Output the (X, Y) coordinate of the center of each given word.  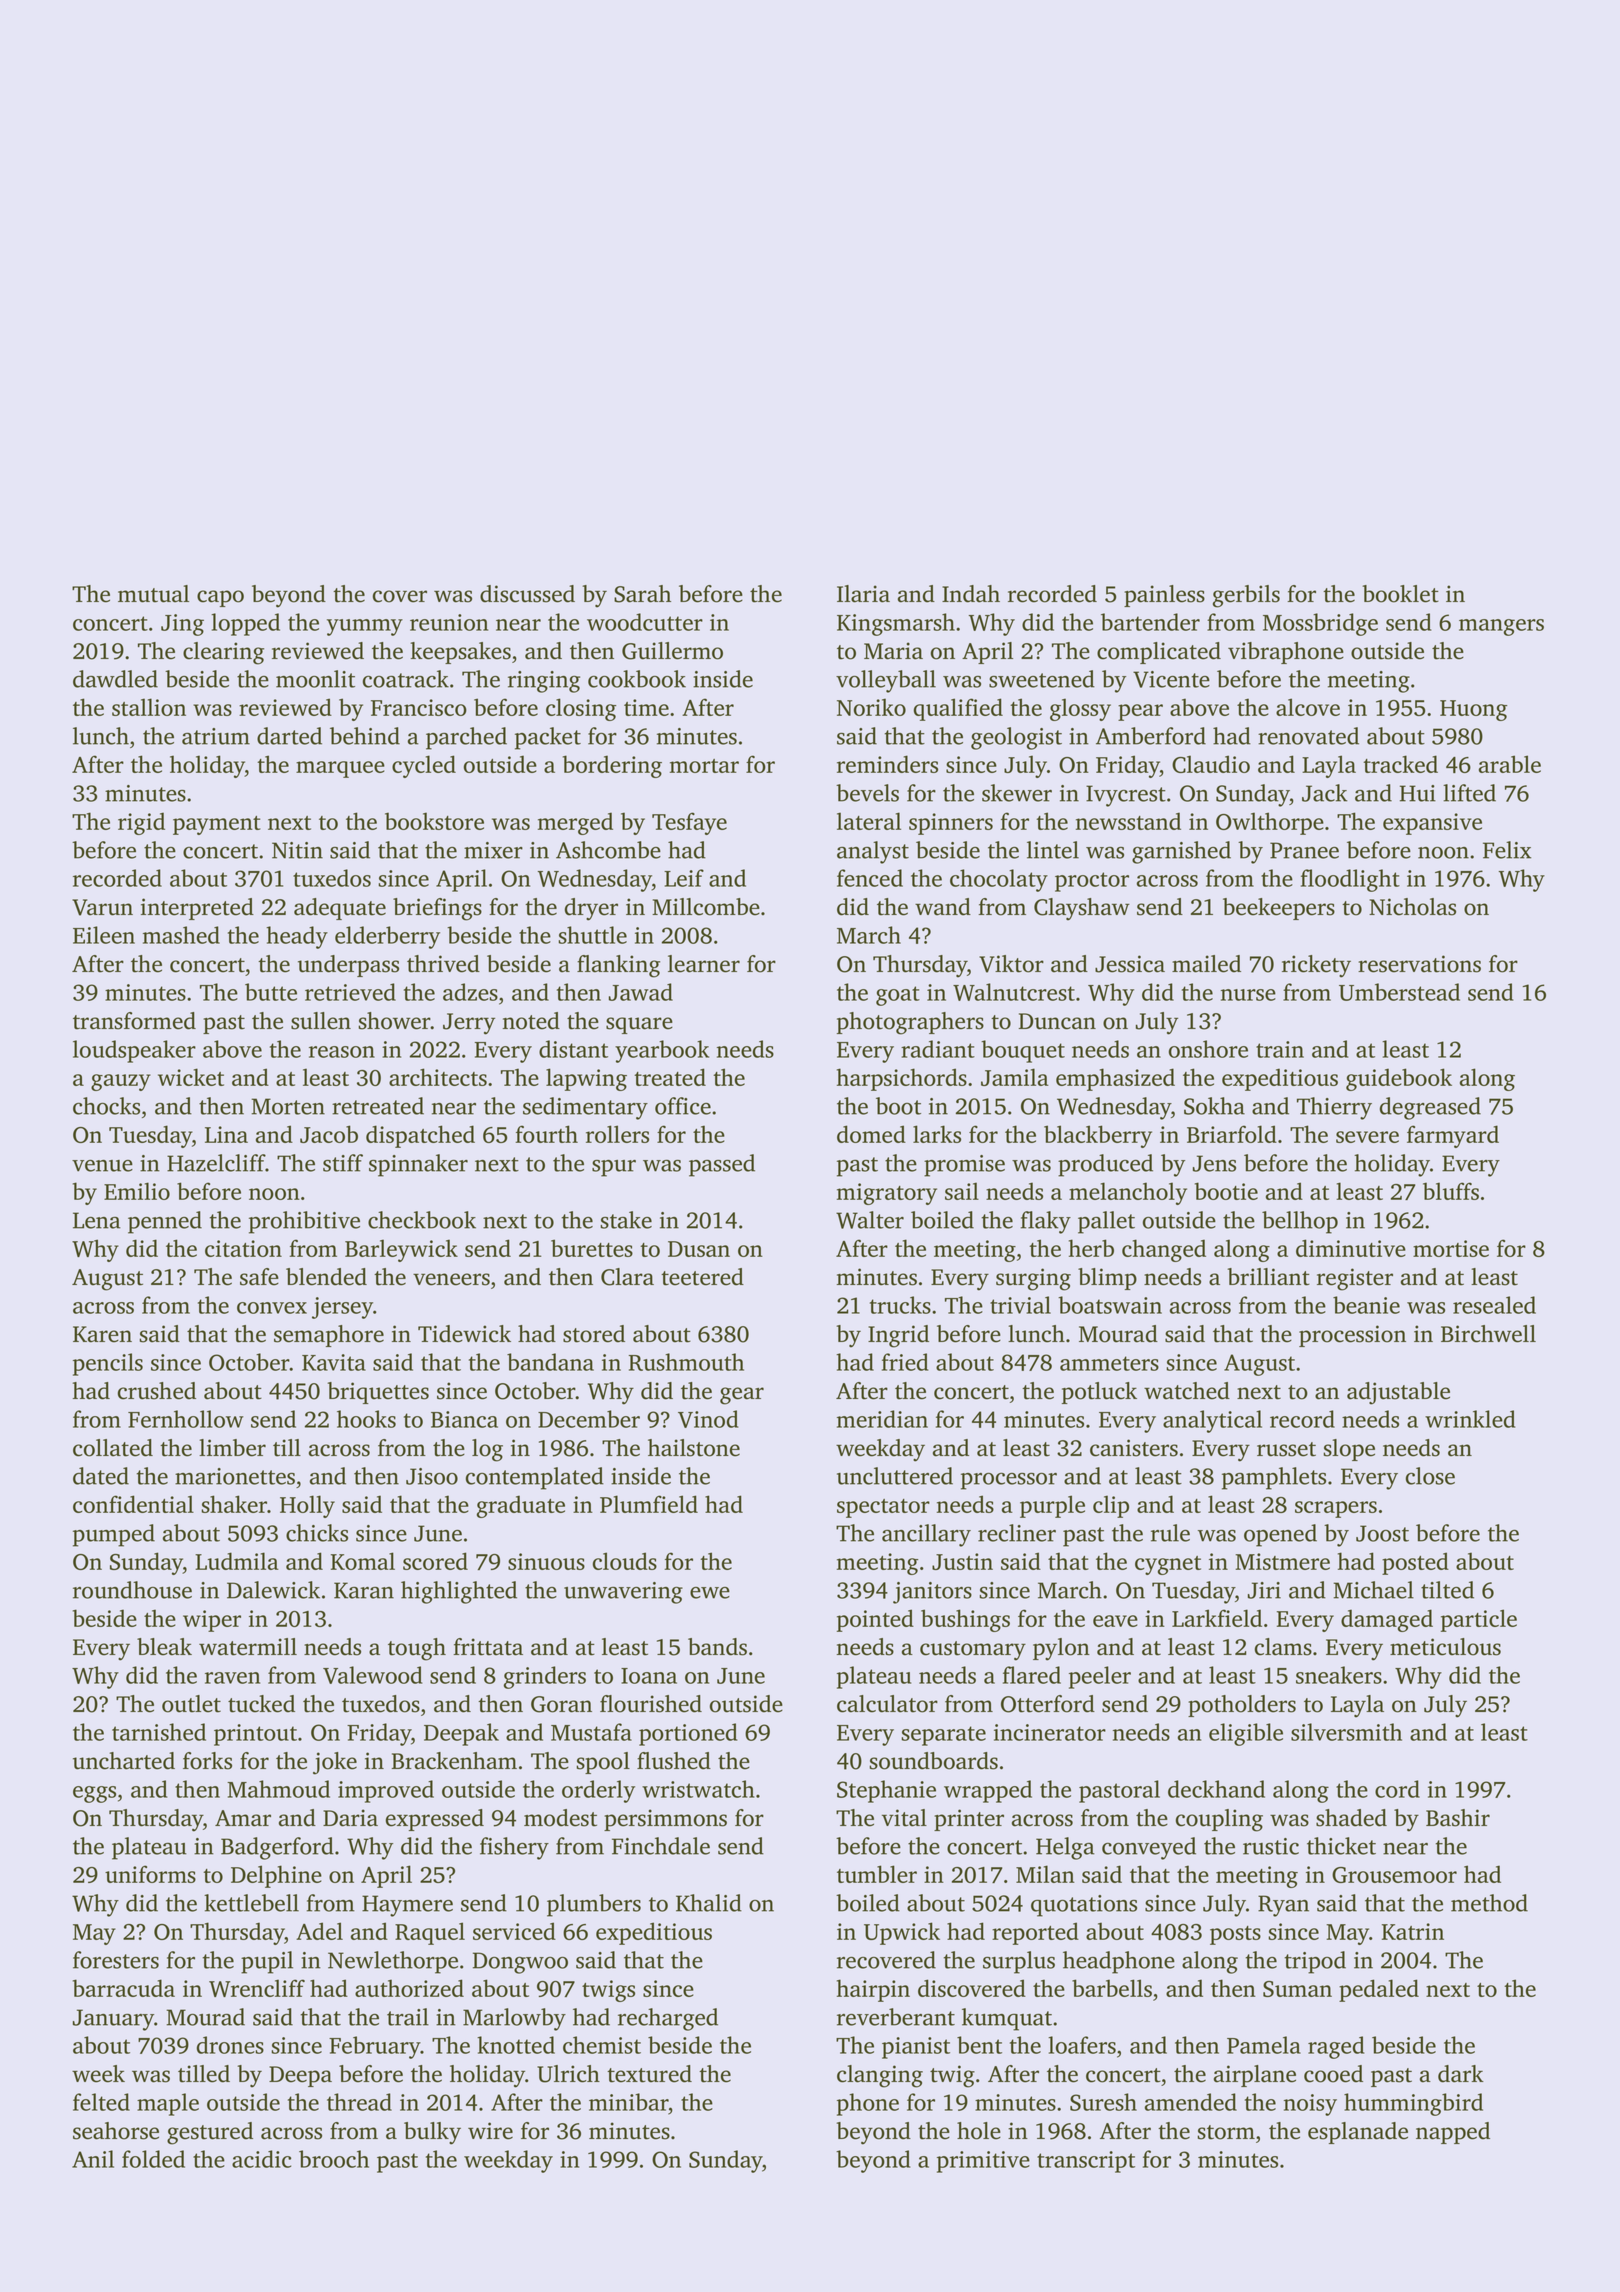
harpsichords (902, 1079)
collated (113, 1448)
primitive (983, 2162)
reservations (1419, 964)
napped (1453, 2133)
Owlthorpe (1270, 823)
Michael (1373, 1590)
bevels (867, 793)
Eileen (104, 935)
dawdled (115, 679)
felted (101, 2102)
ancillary (926, 1535)
